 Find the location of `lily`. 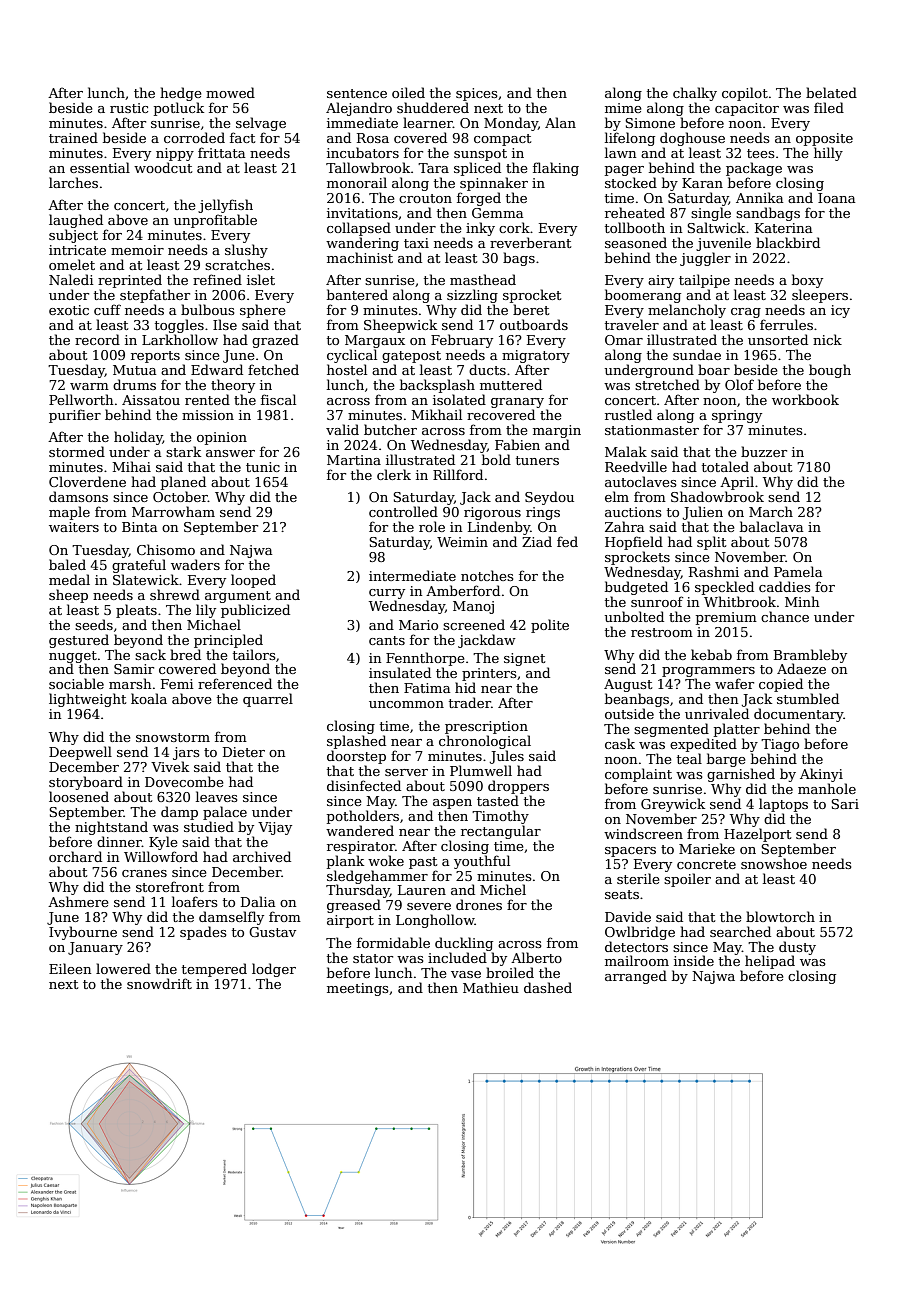

lily is located at coordinates (206, 611).
